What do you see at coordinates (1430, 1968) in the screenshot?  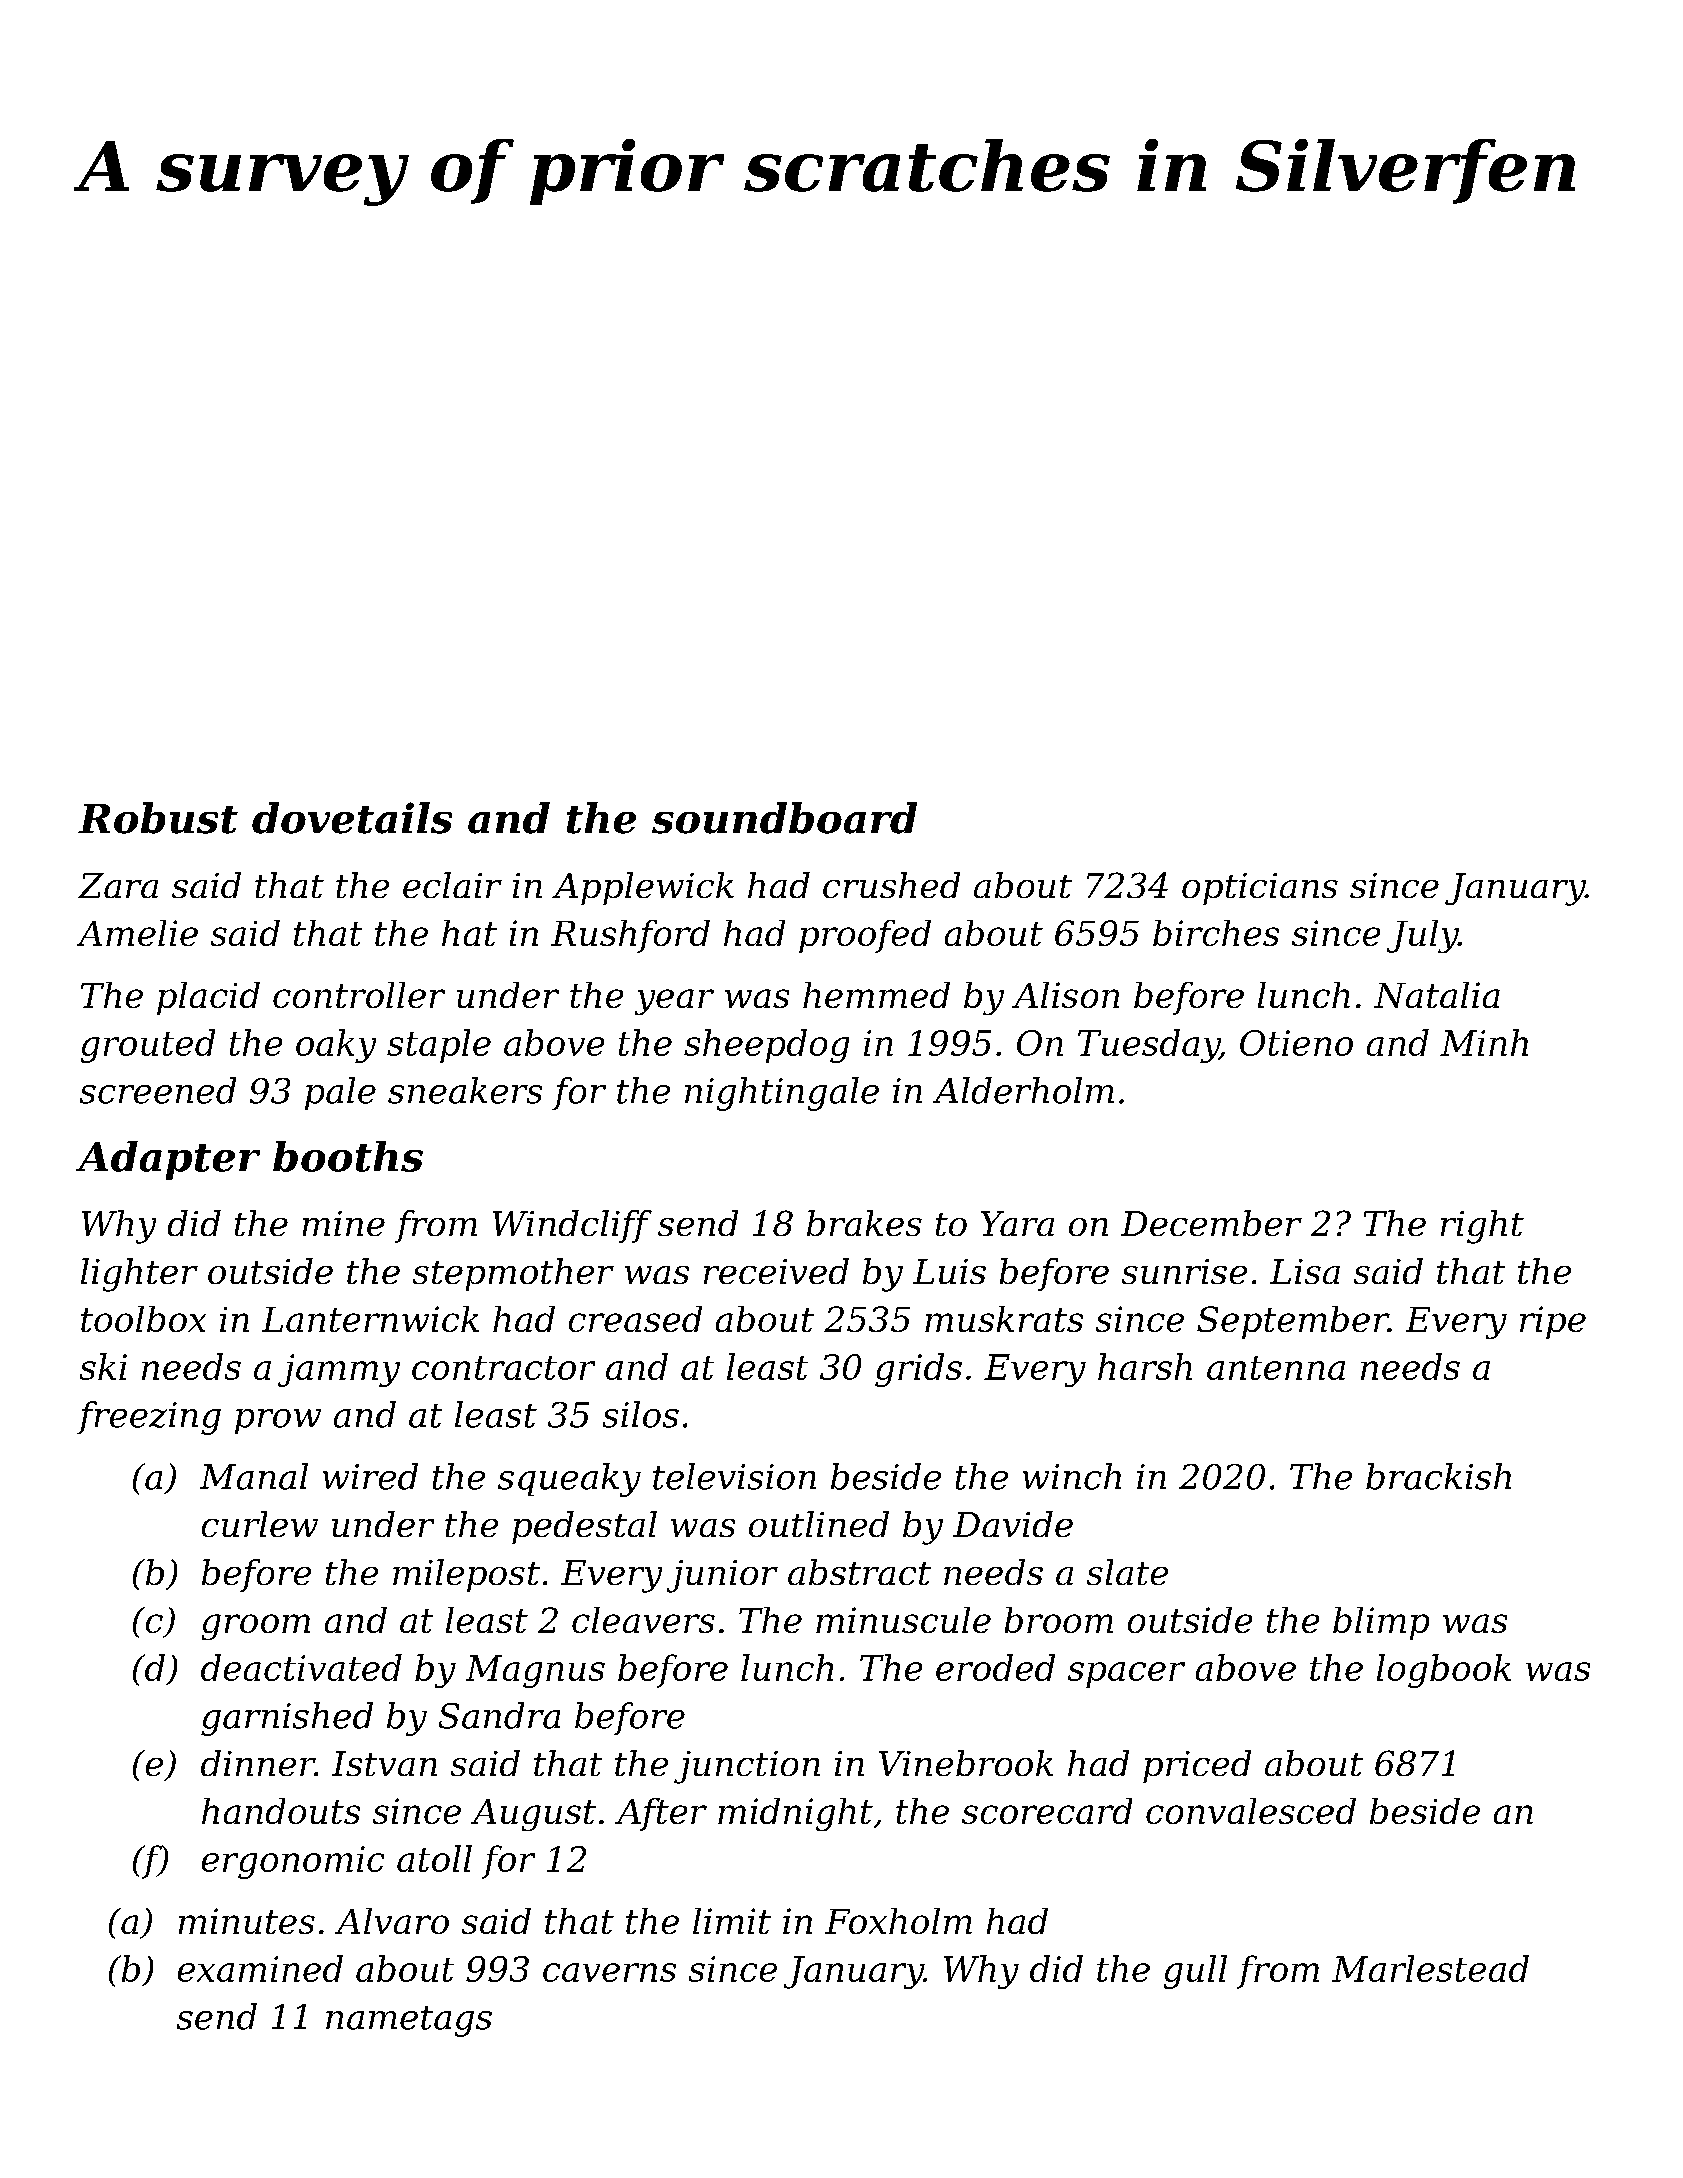 I see `Marlestead` at bounding box center [1430, 1968].
